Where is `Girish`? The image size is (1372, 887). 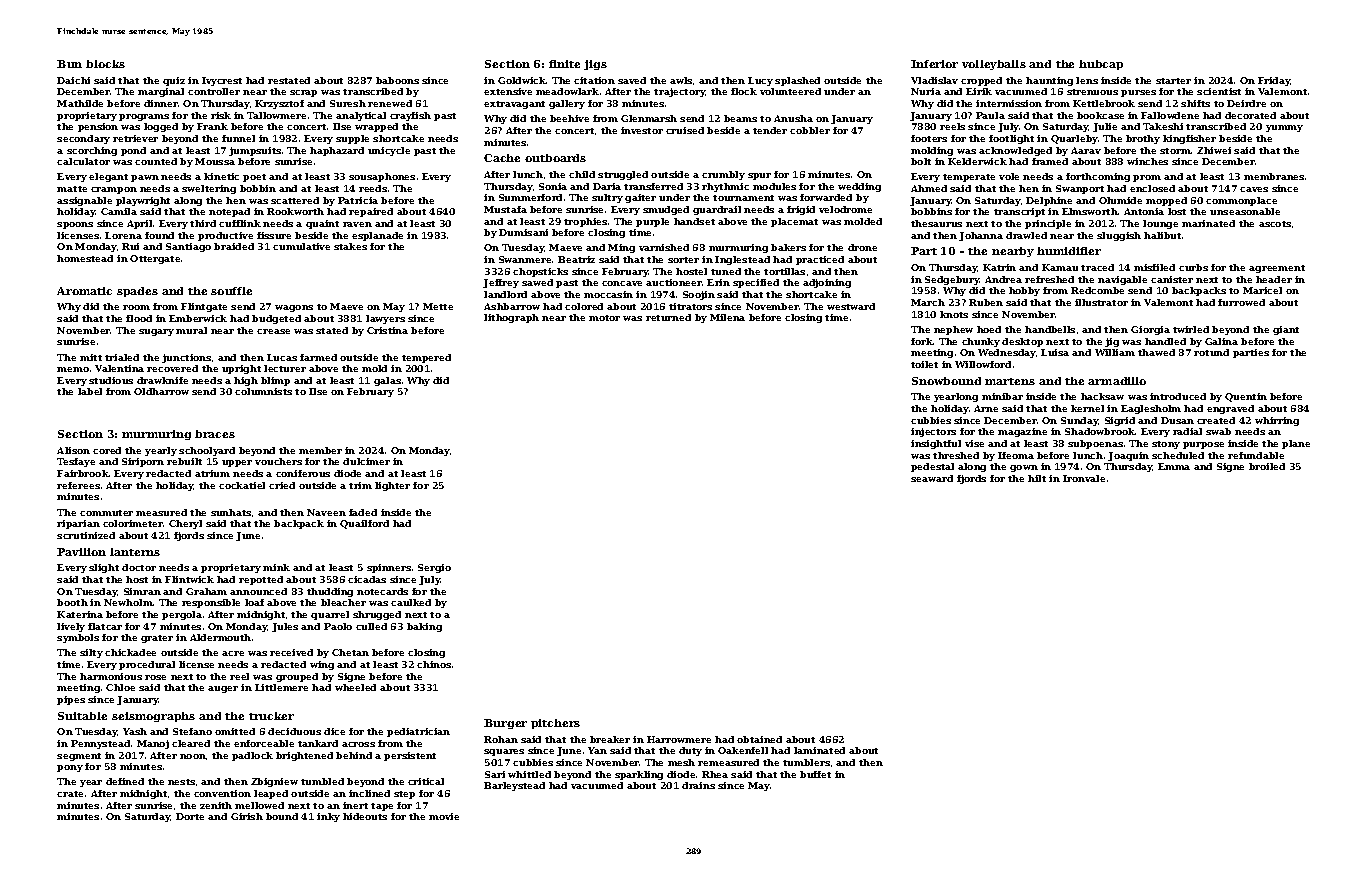
Girish is located at coordinates (247, 816).
